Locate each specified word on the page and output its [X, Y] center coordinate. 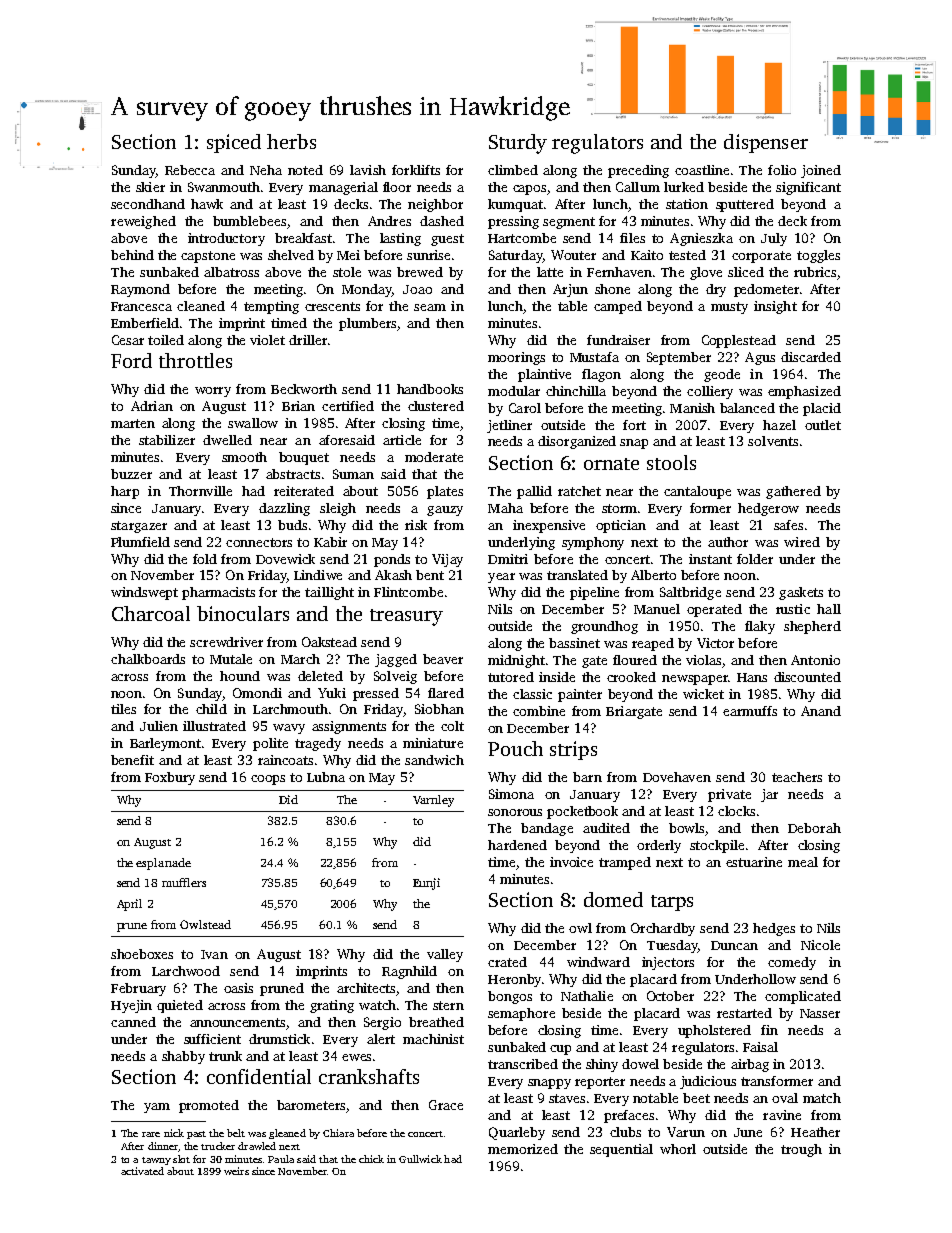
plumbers [367, 324]
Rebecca [190, 170]
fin [769, 1030]
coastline [702, 170]
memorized [523, 1149]
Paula [281, 1159]
